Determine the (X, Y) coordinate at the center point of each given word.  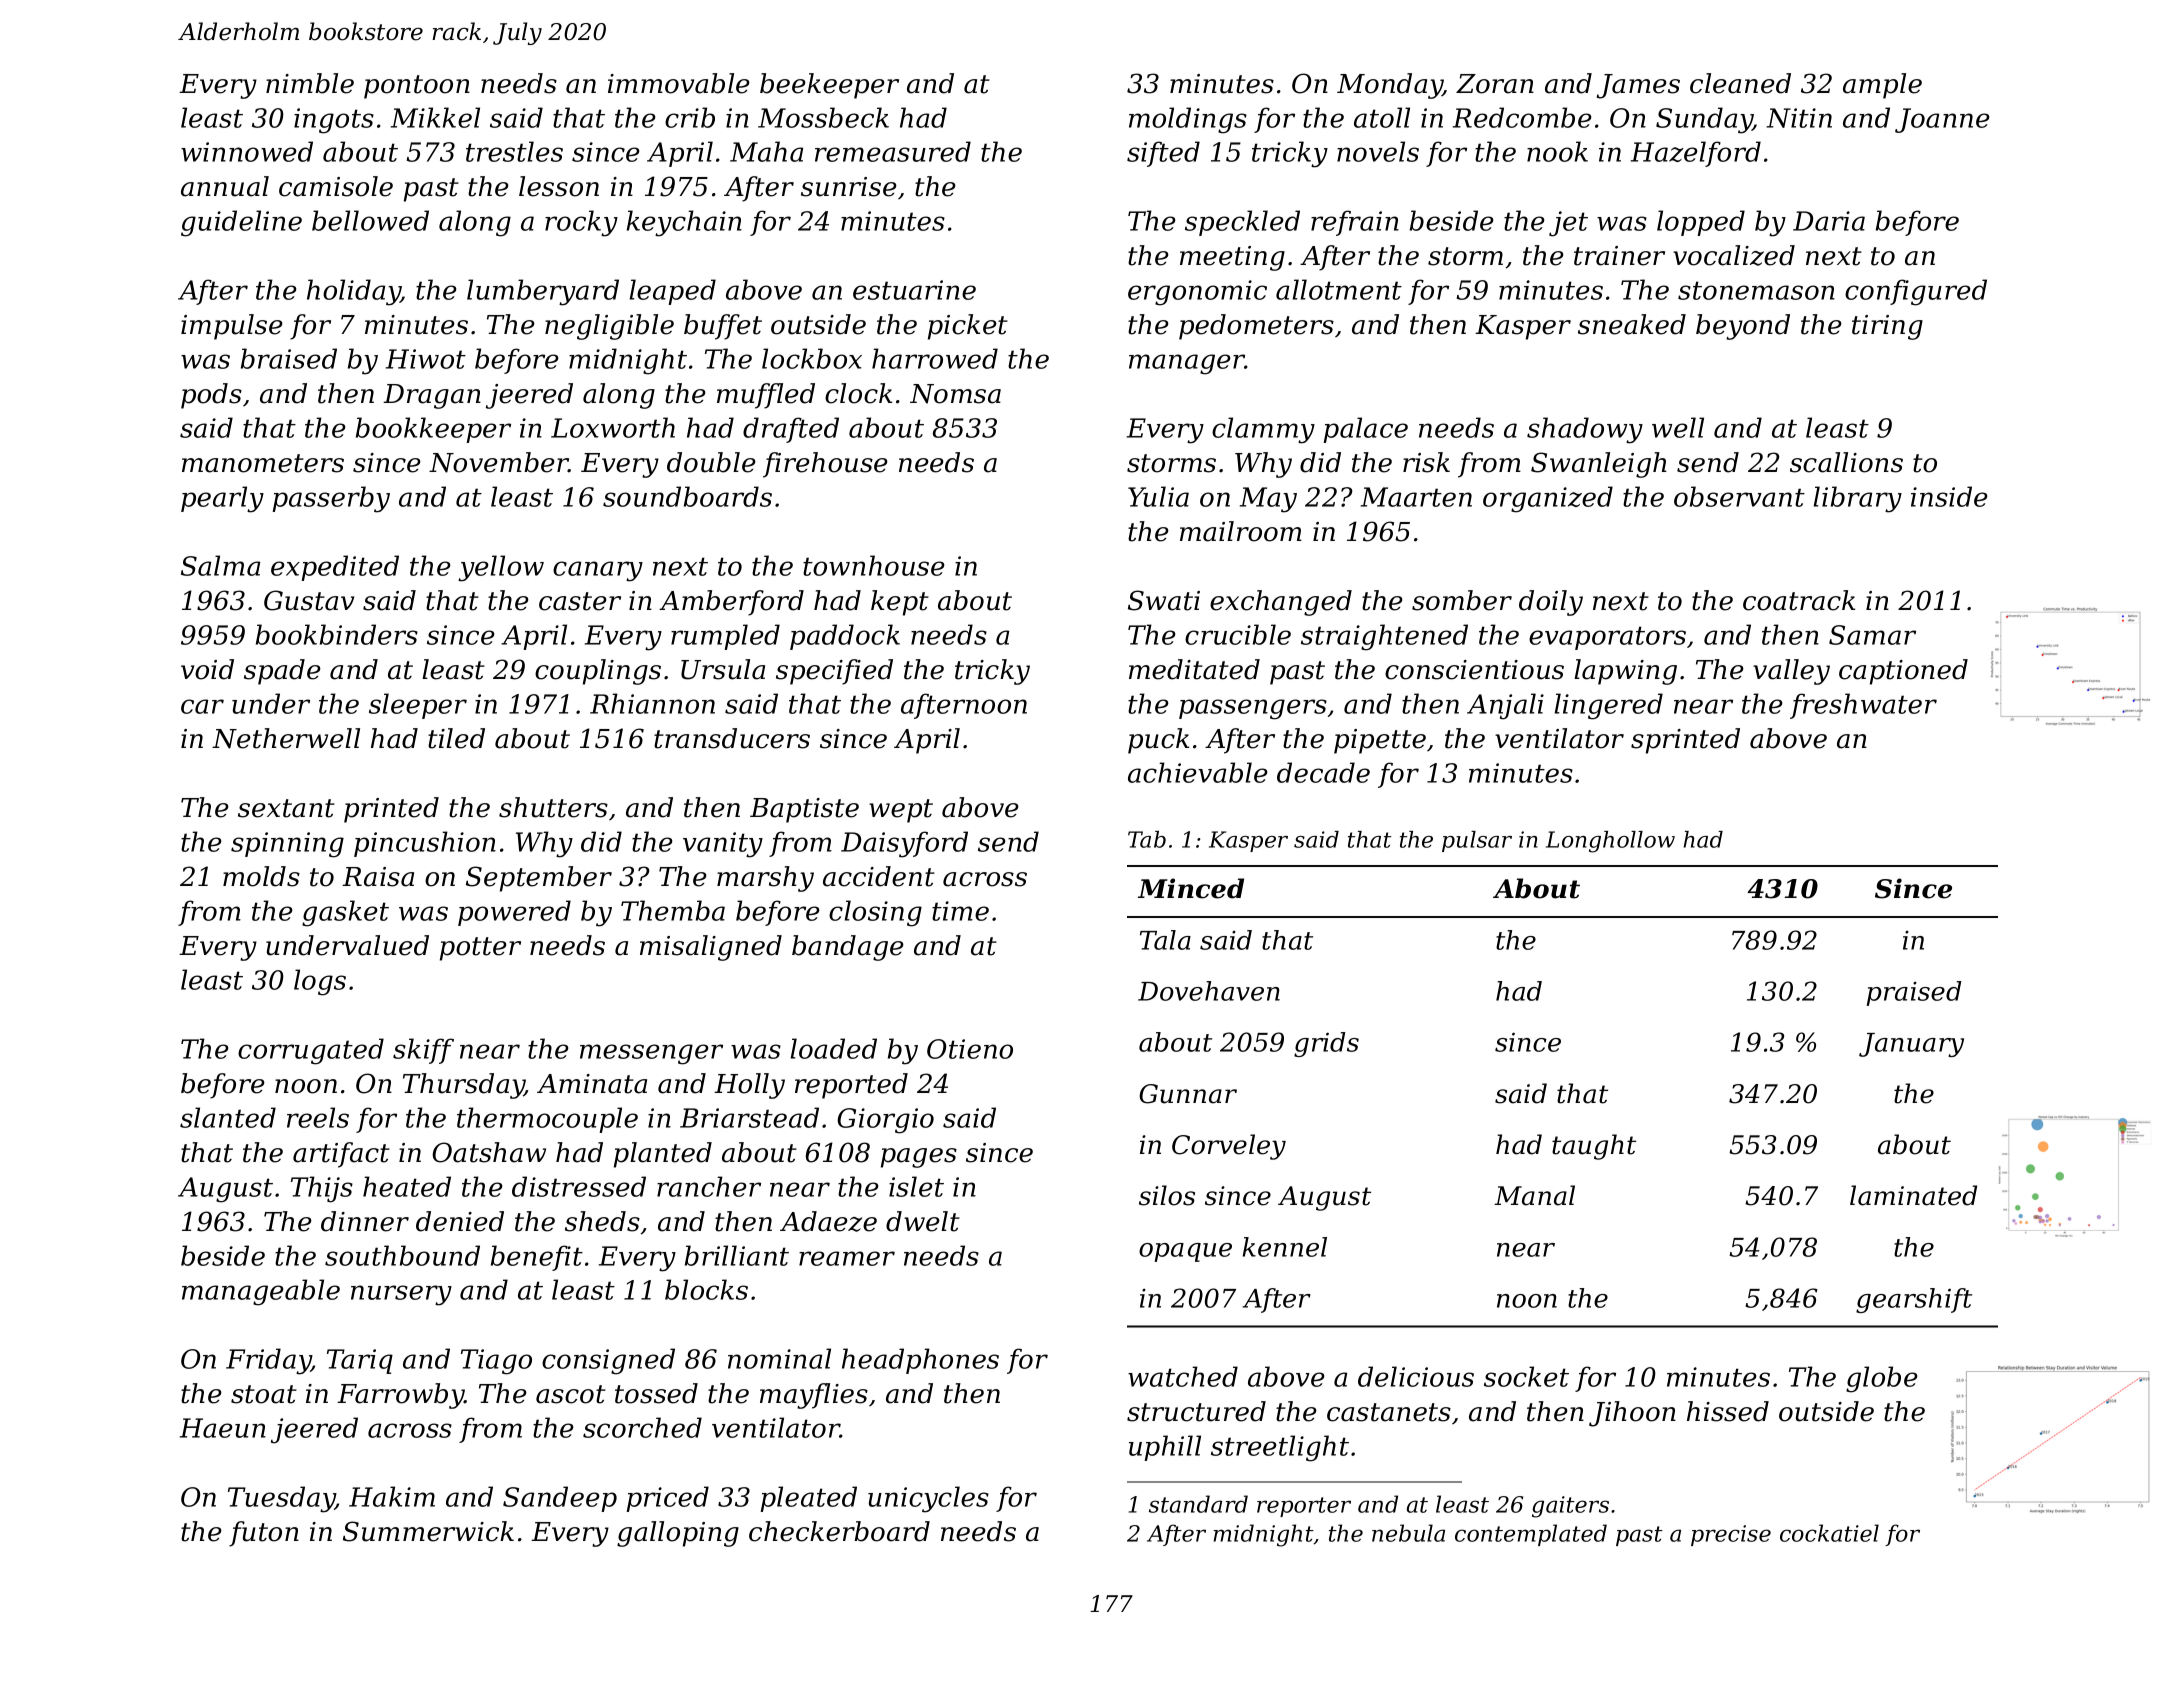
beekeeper (829, 86)
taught (1594, 1147)
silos (1167, 1195)
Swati (1164, 600)
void (207, 669)
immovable (679, 83)
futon (264, 1534)
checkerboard (839, 1531)
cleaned (1740, 83)
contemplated (1531, 1535)
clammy (1263, 430)
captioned (1903, 672)
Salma (220, 565)
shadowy (1585, 430)
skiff (423, 1051)
